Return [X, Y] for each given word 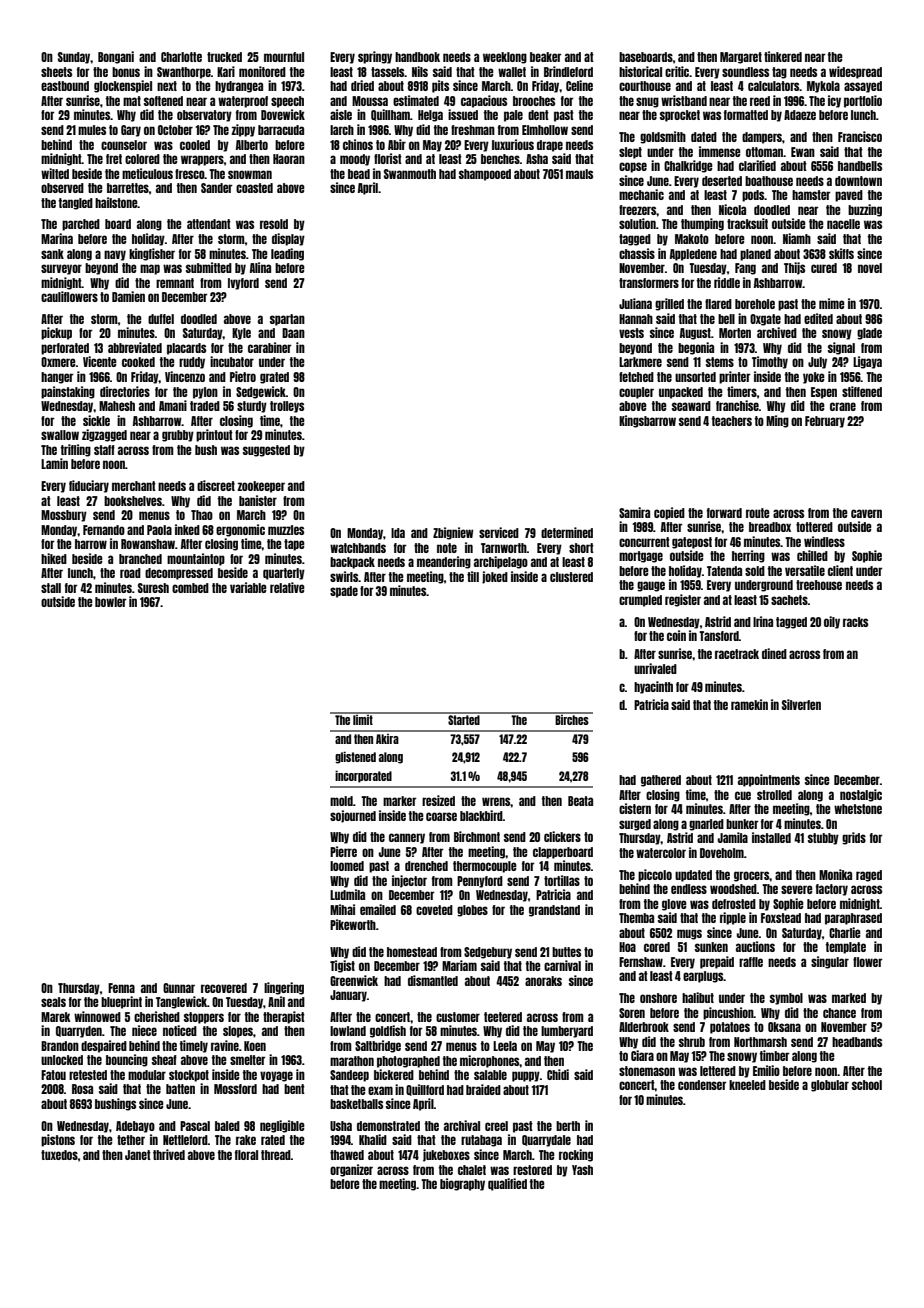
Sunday [74, 58]
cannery [407, 838]
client [840, 570]
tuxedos [59, 1155]
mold [341, 801]
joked [495, 577]
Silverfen [801, 704]
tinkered [783, 56]
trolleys [287, 407]
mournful [284, 57]
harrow [91, 544]
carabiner [269, 347]
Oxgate [765, 320]
